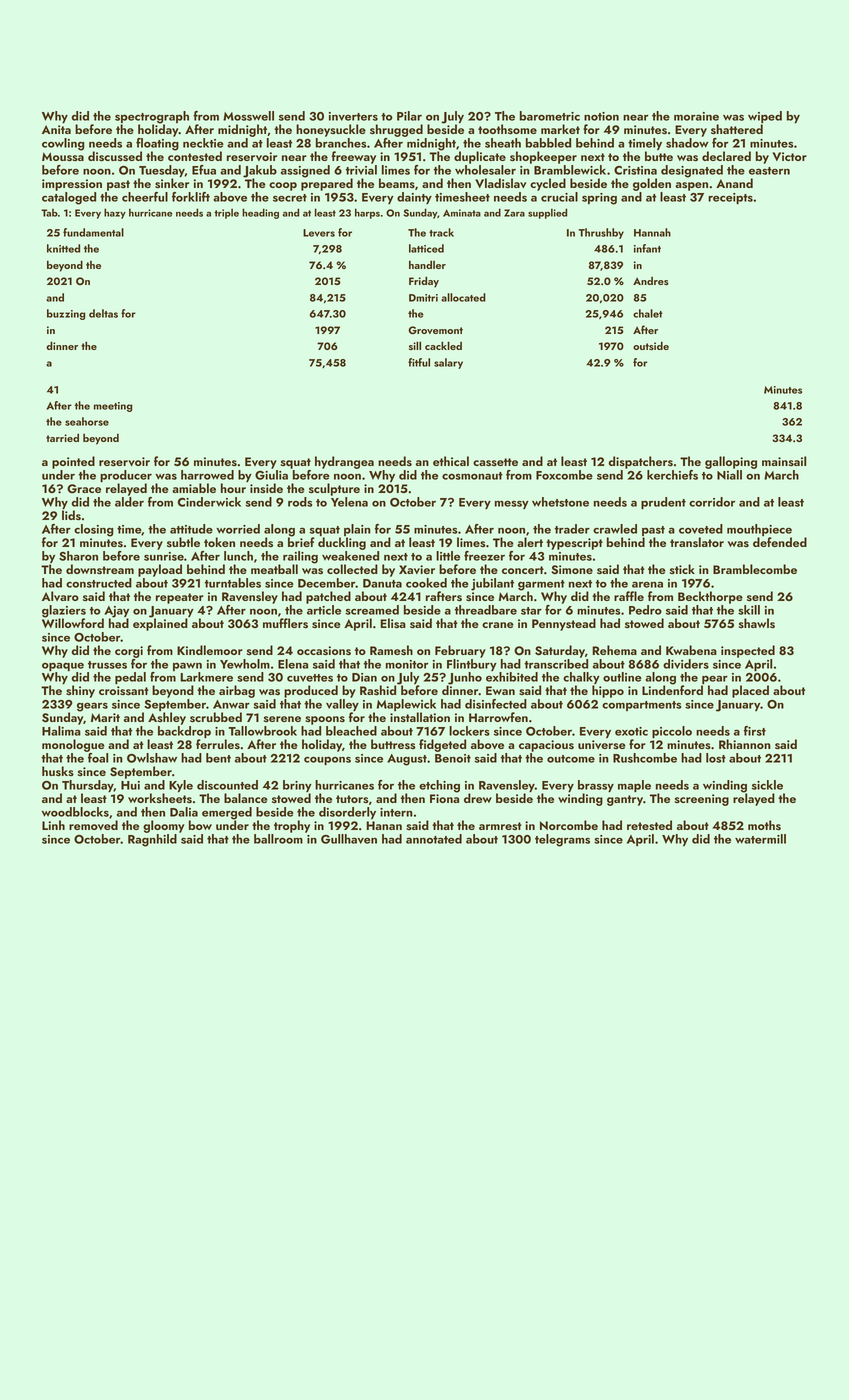  Describe the element at coordinates (460, 651) in the page. I see `February` at that location.
